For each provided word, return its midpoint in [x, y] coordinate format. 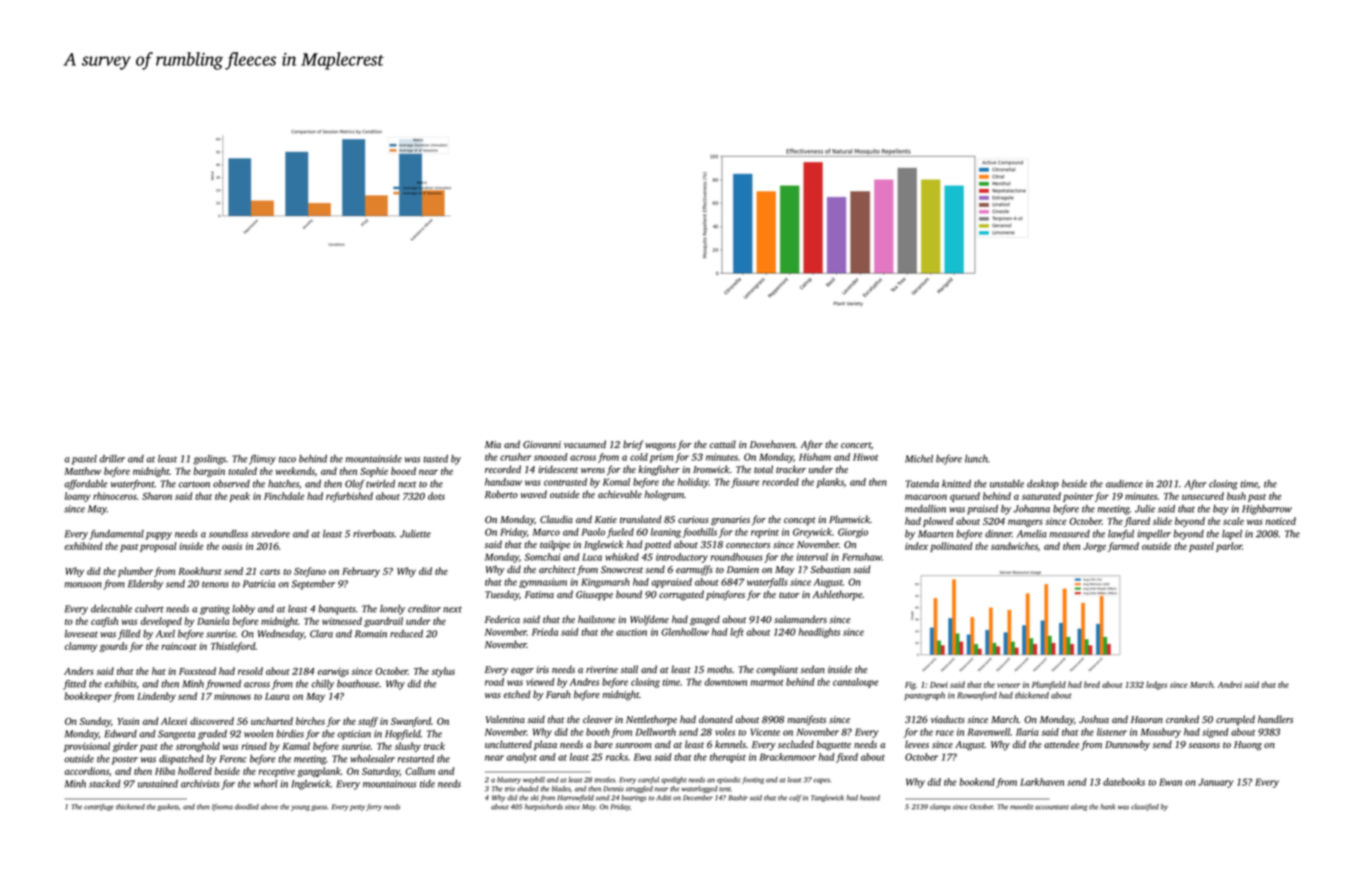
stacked [105, 784]
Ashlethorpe [837, 595]
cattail [723, 444]
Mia [493, 444]
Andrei [1230, 684]
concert [856, 445]
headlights [819, 633]
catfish [104, 622]
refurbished [349, 497]
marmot [767, 683]
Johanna [1032, 509]
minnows [232, 696]
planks [830, 483]
